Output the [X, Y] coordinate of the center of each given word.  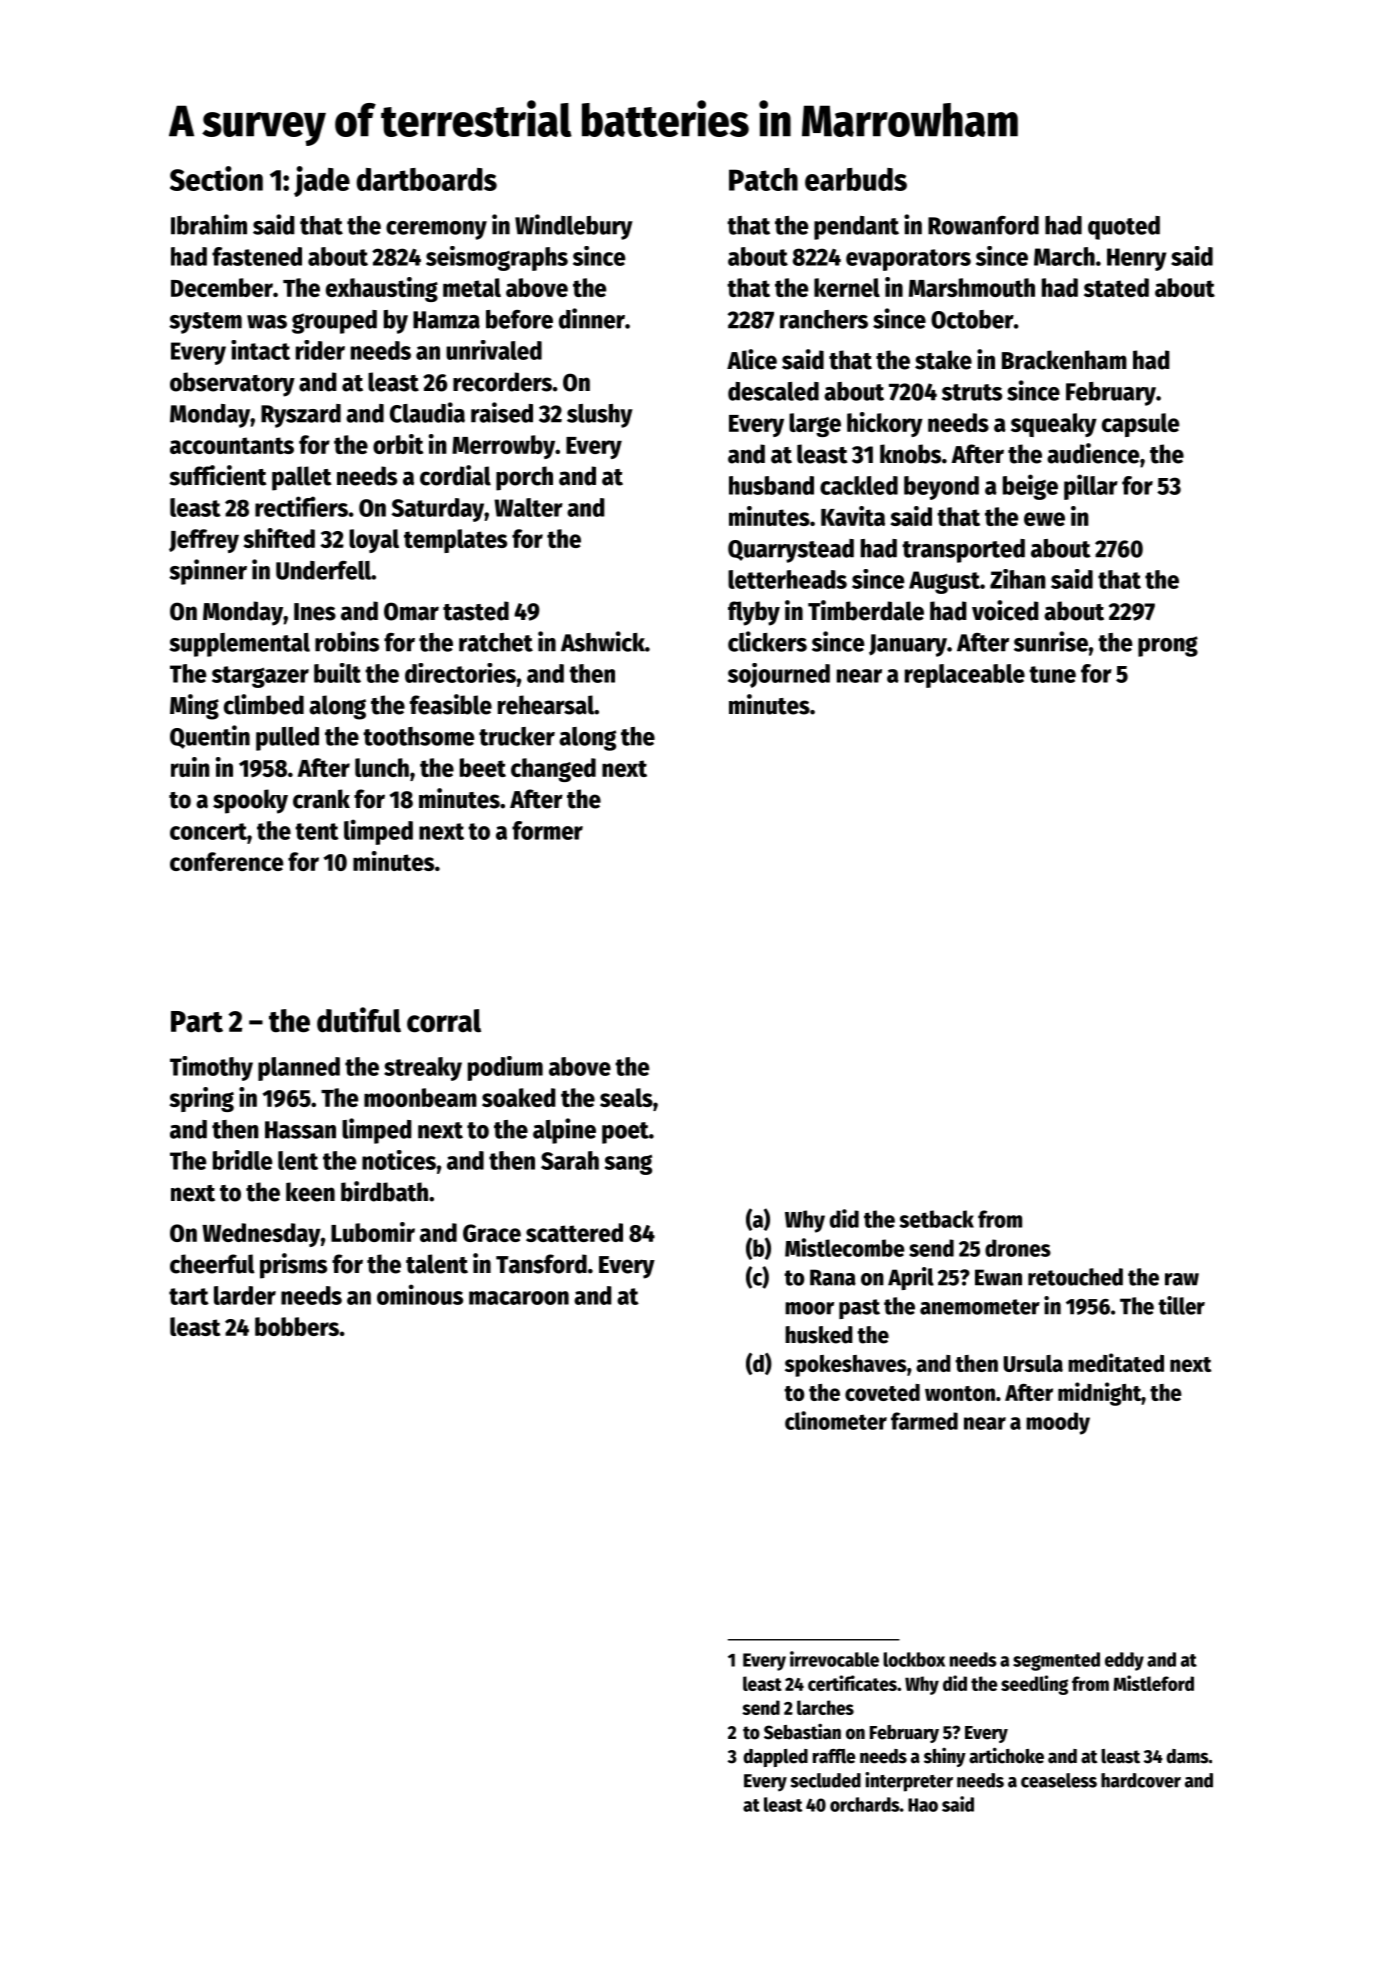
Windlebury [574, 227]
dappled [775, 1758]
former [547, 830]
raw [1182, 1279]
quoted [1124, 228]
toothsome [418, 736]
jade [322, 181]
